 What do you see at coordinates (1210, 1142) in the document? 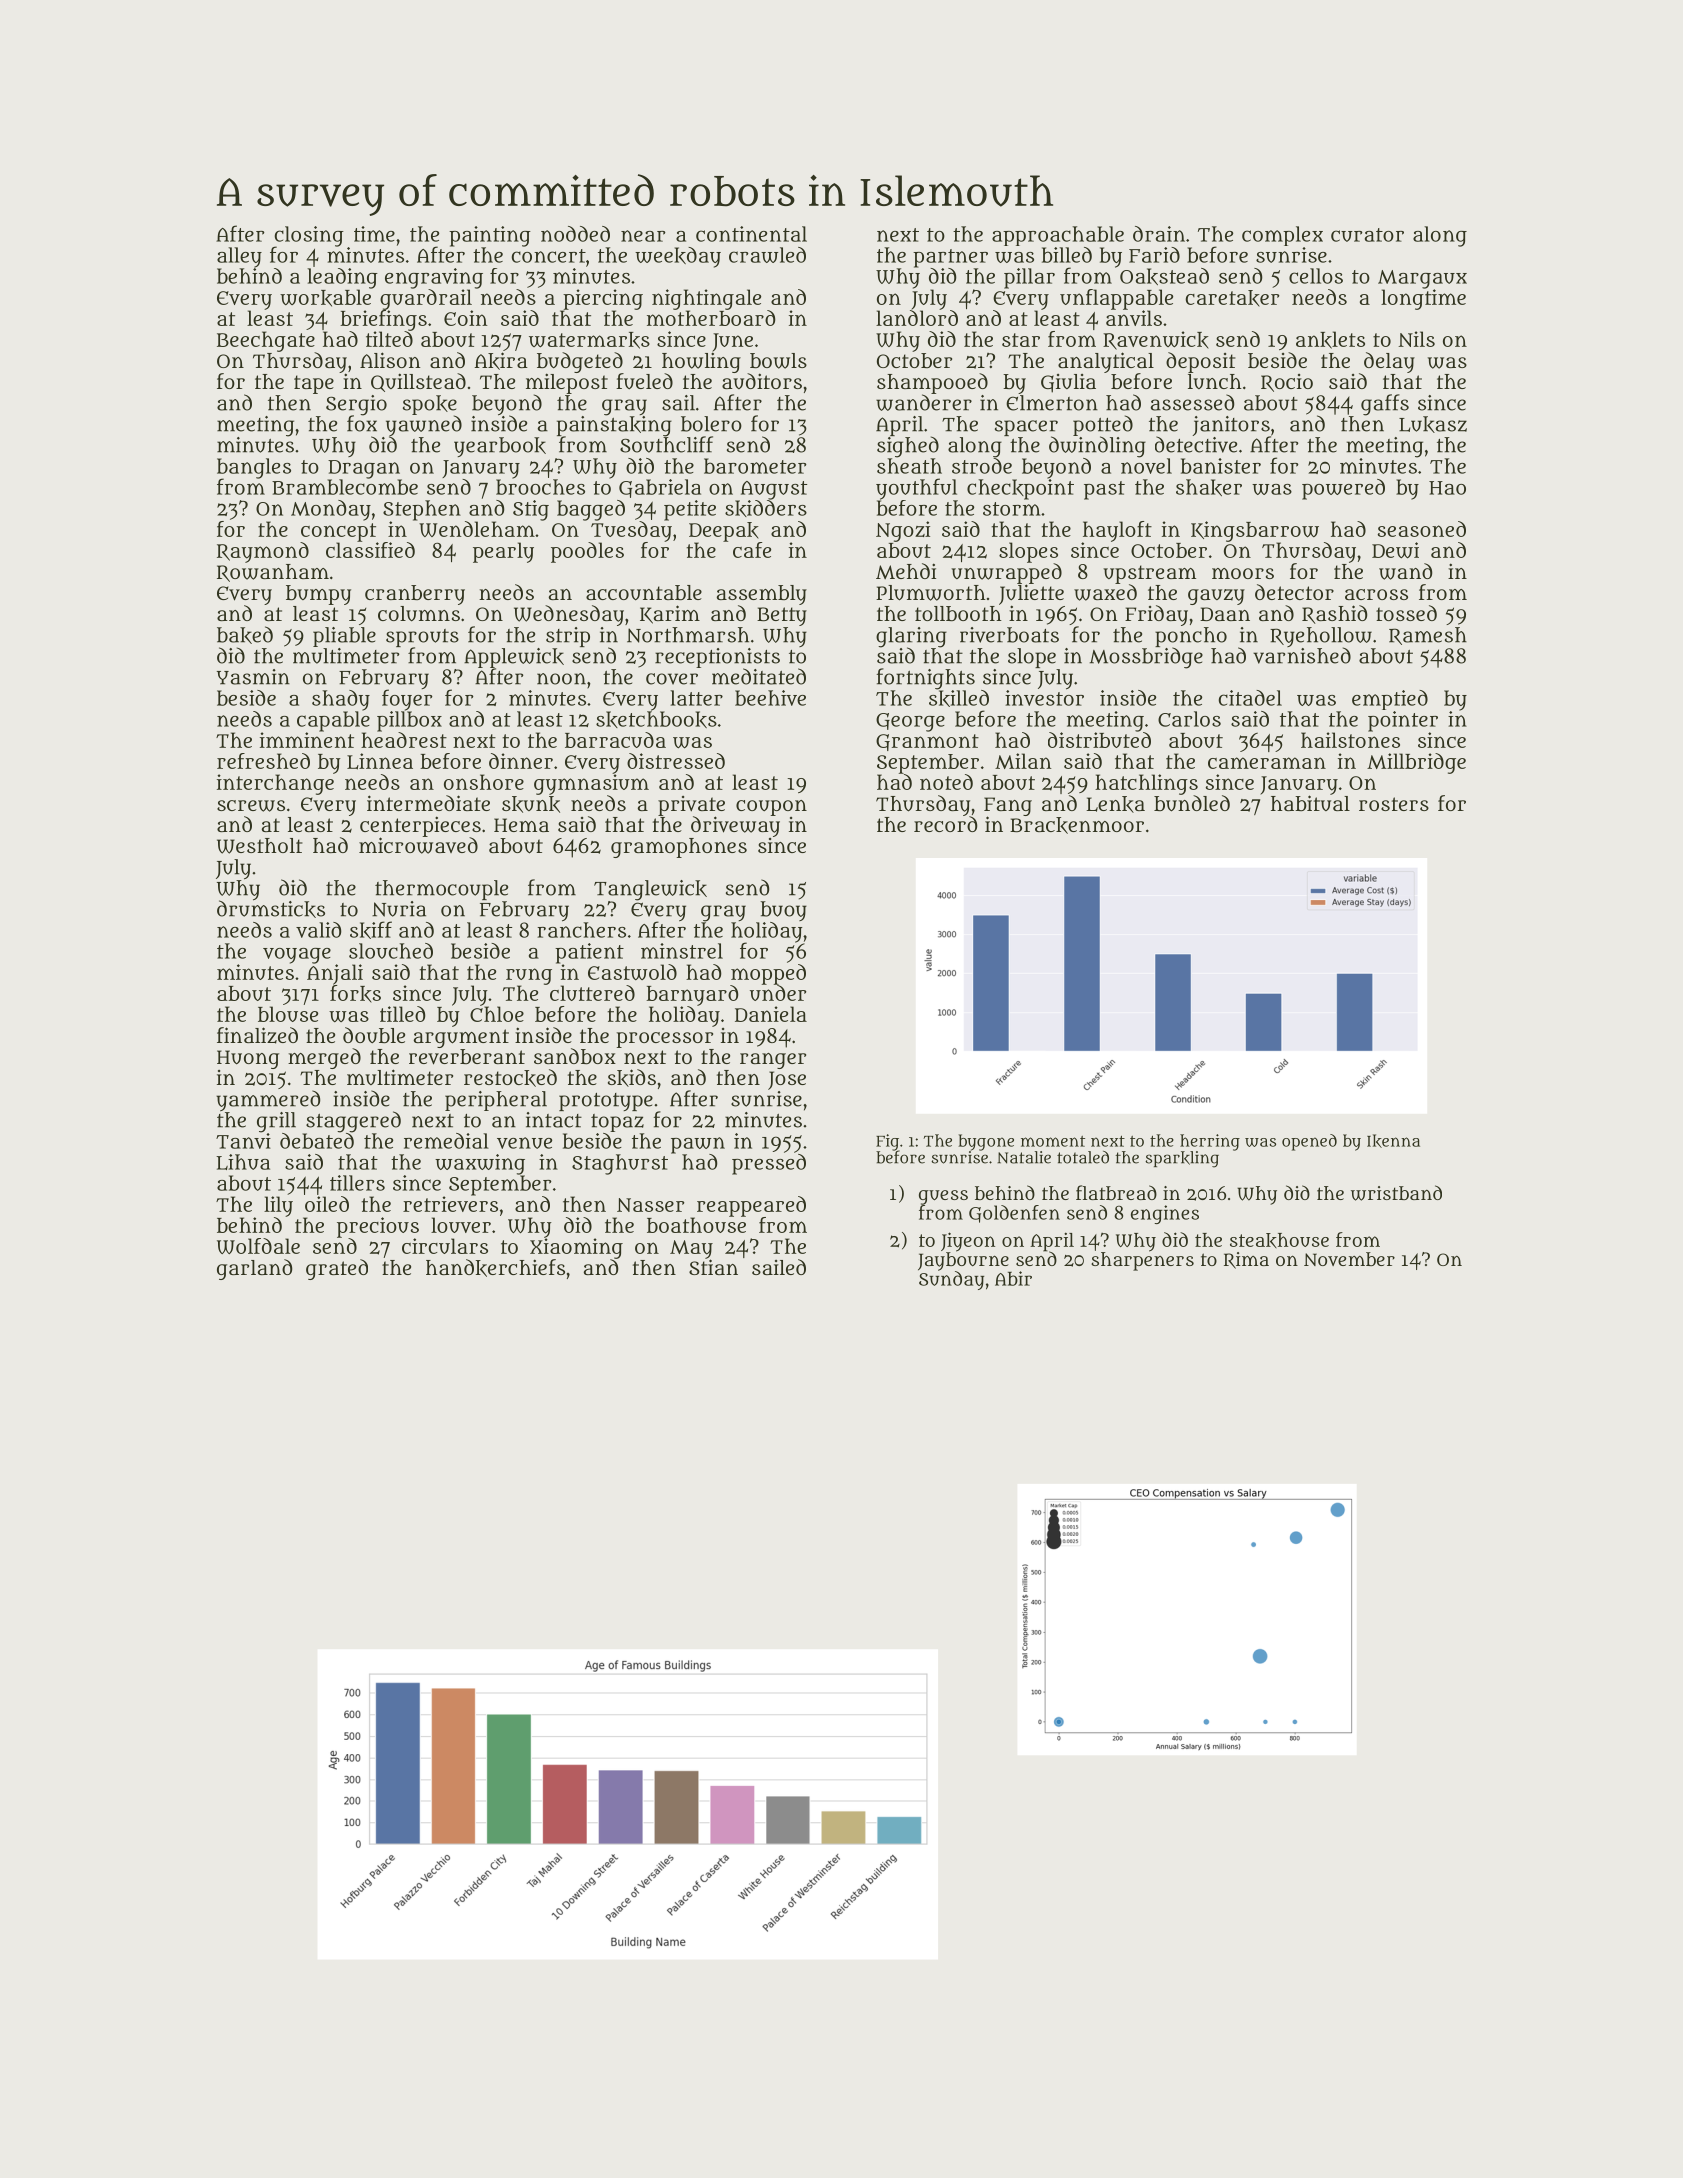
I see `herring` at bounding box center [1210, 1142].
